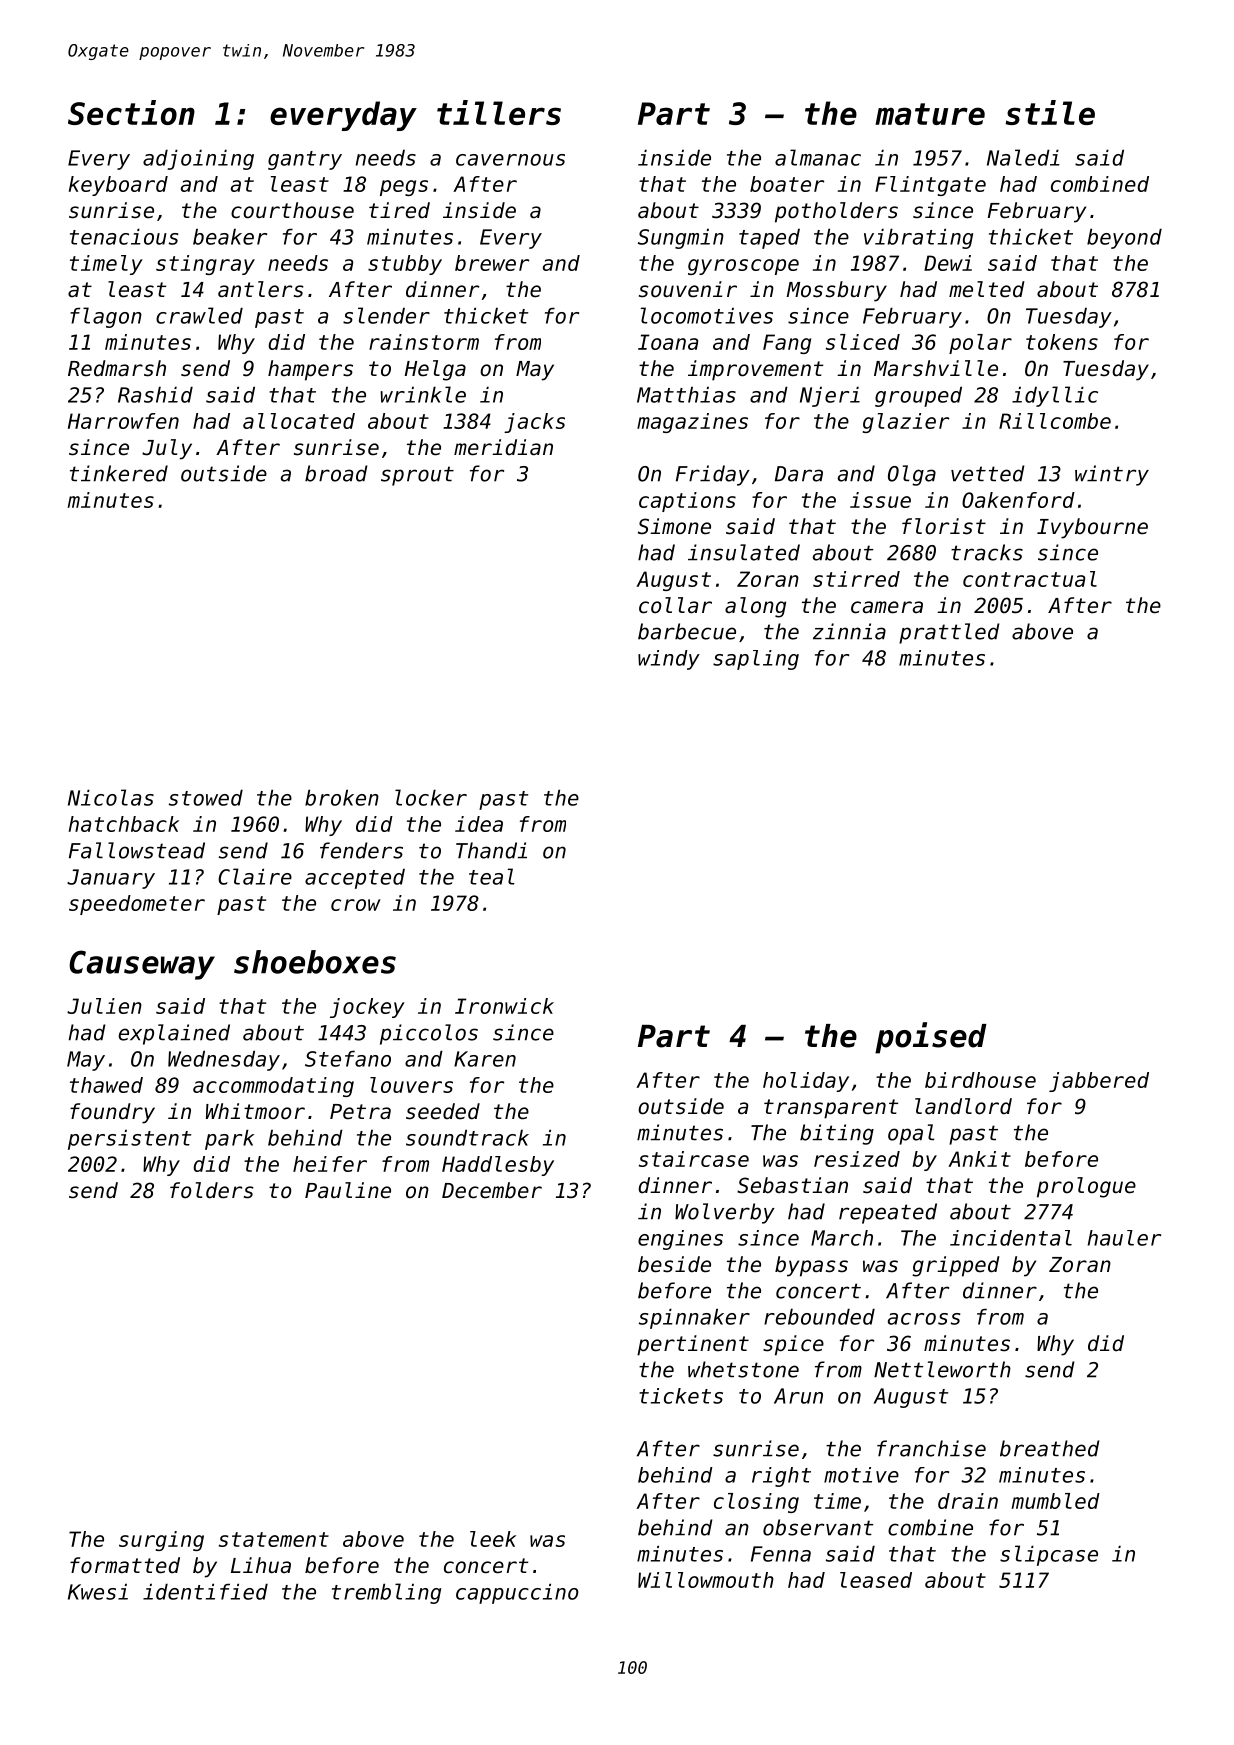  What do you see at coordinates (949, 633) in the image?
I see `prattled` at bounding box center [949, 633].
